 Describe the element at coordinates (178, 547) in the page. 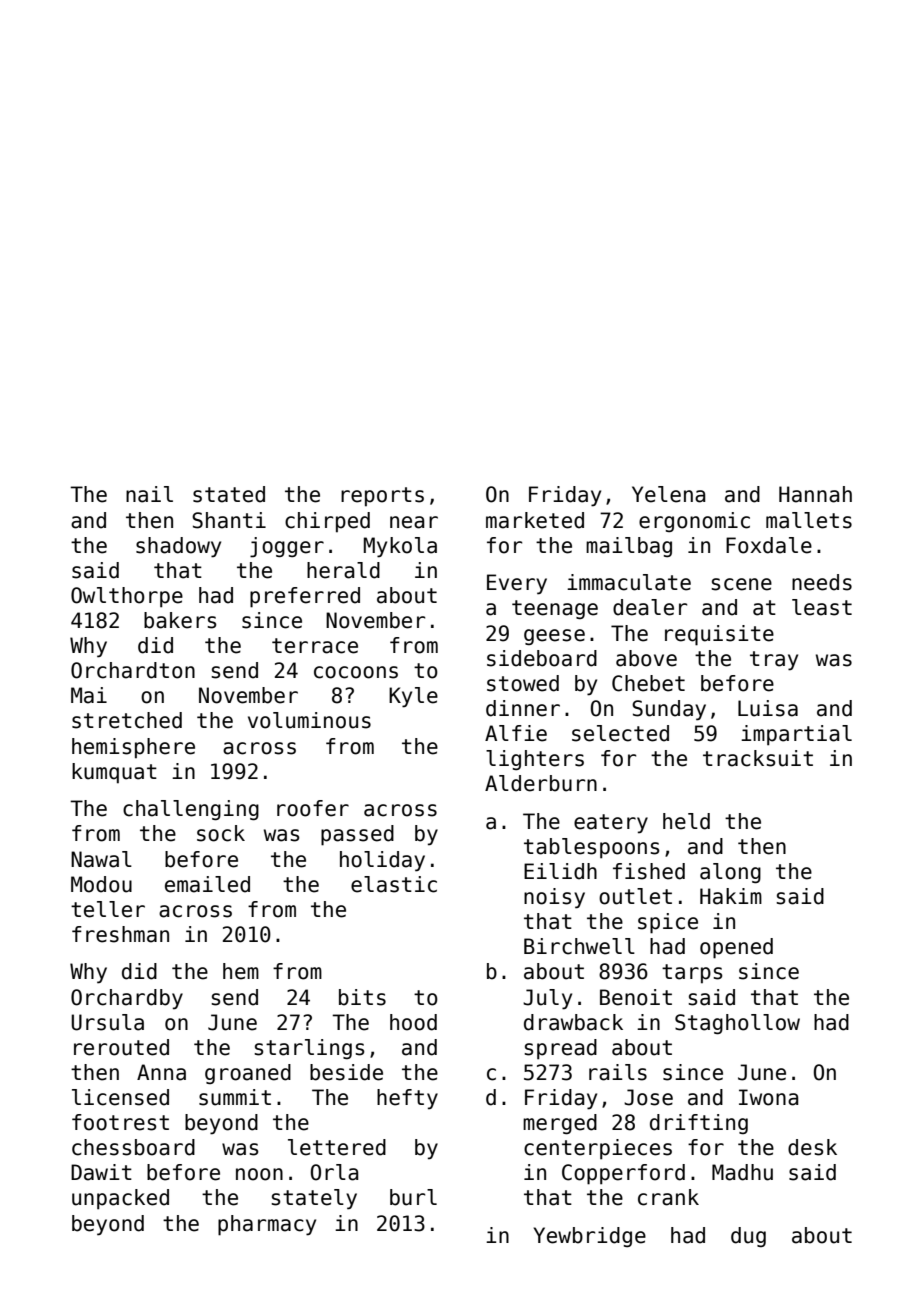

I see `shadowy` at that location.
